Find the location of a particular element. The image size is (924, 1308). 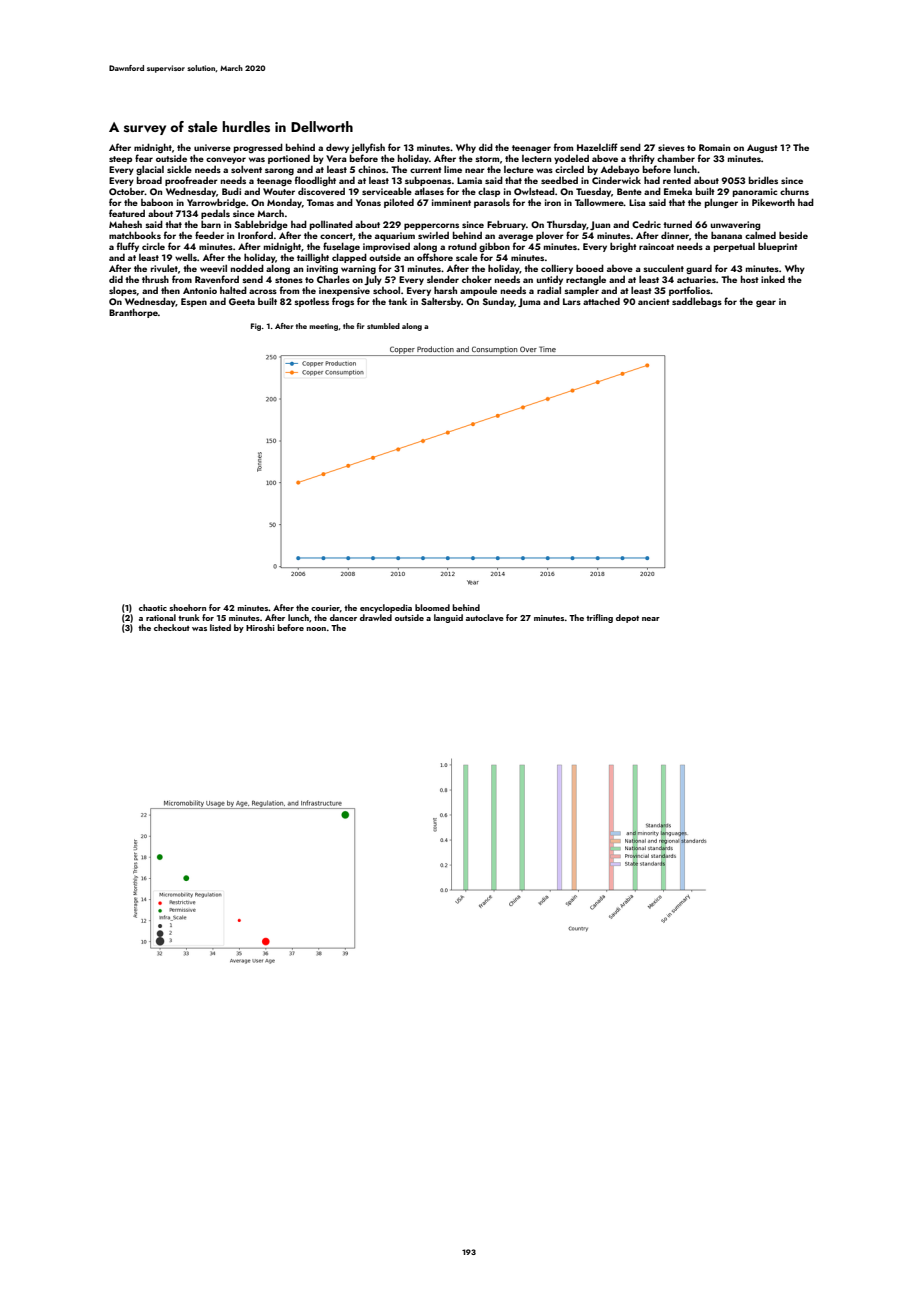

fir is located at coordinates (361, 326).
